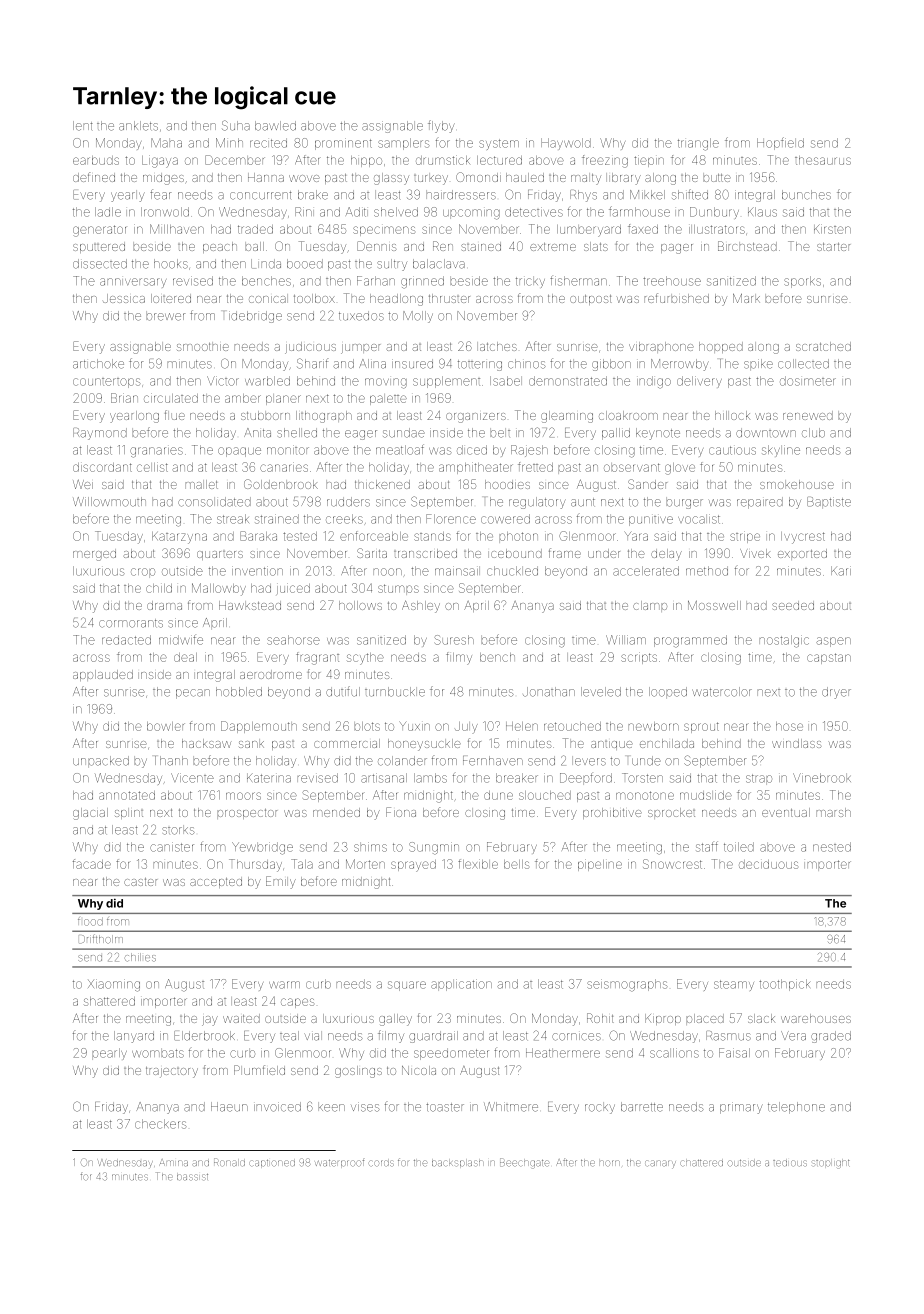  What do you see at coordinates (386, 383) in the page?
I see `moving` at bounding box center [386, 383].
